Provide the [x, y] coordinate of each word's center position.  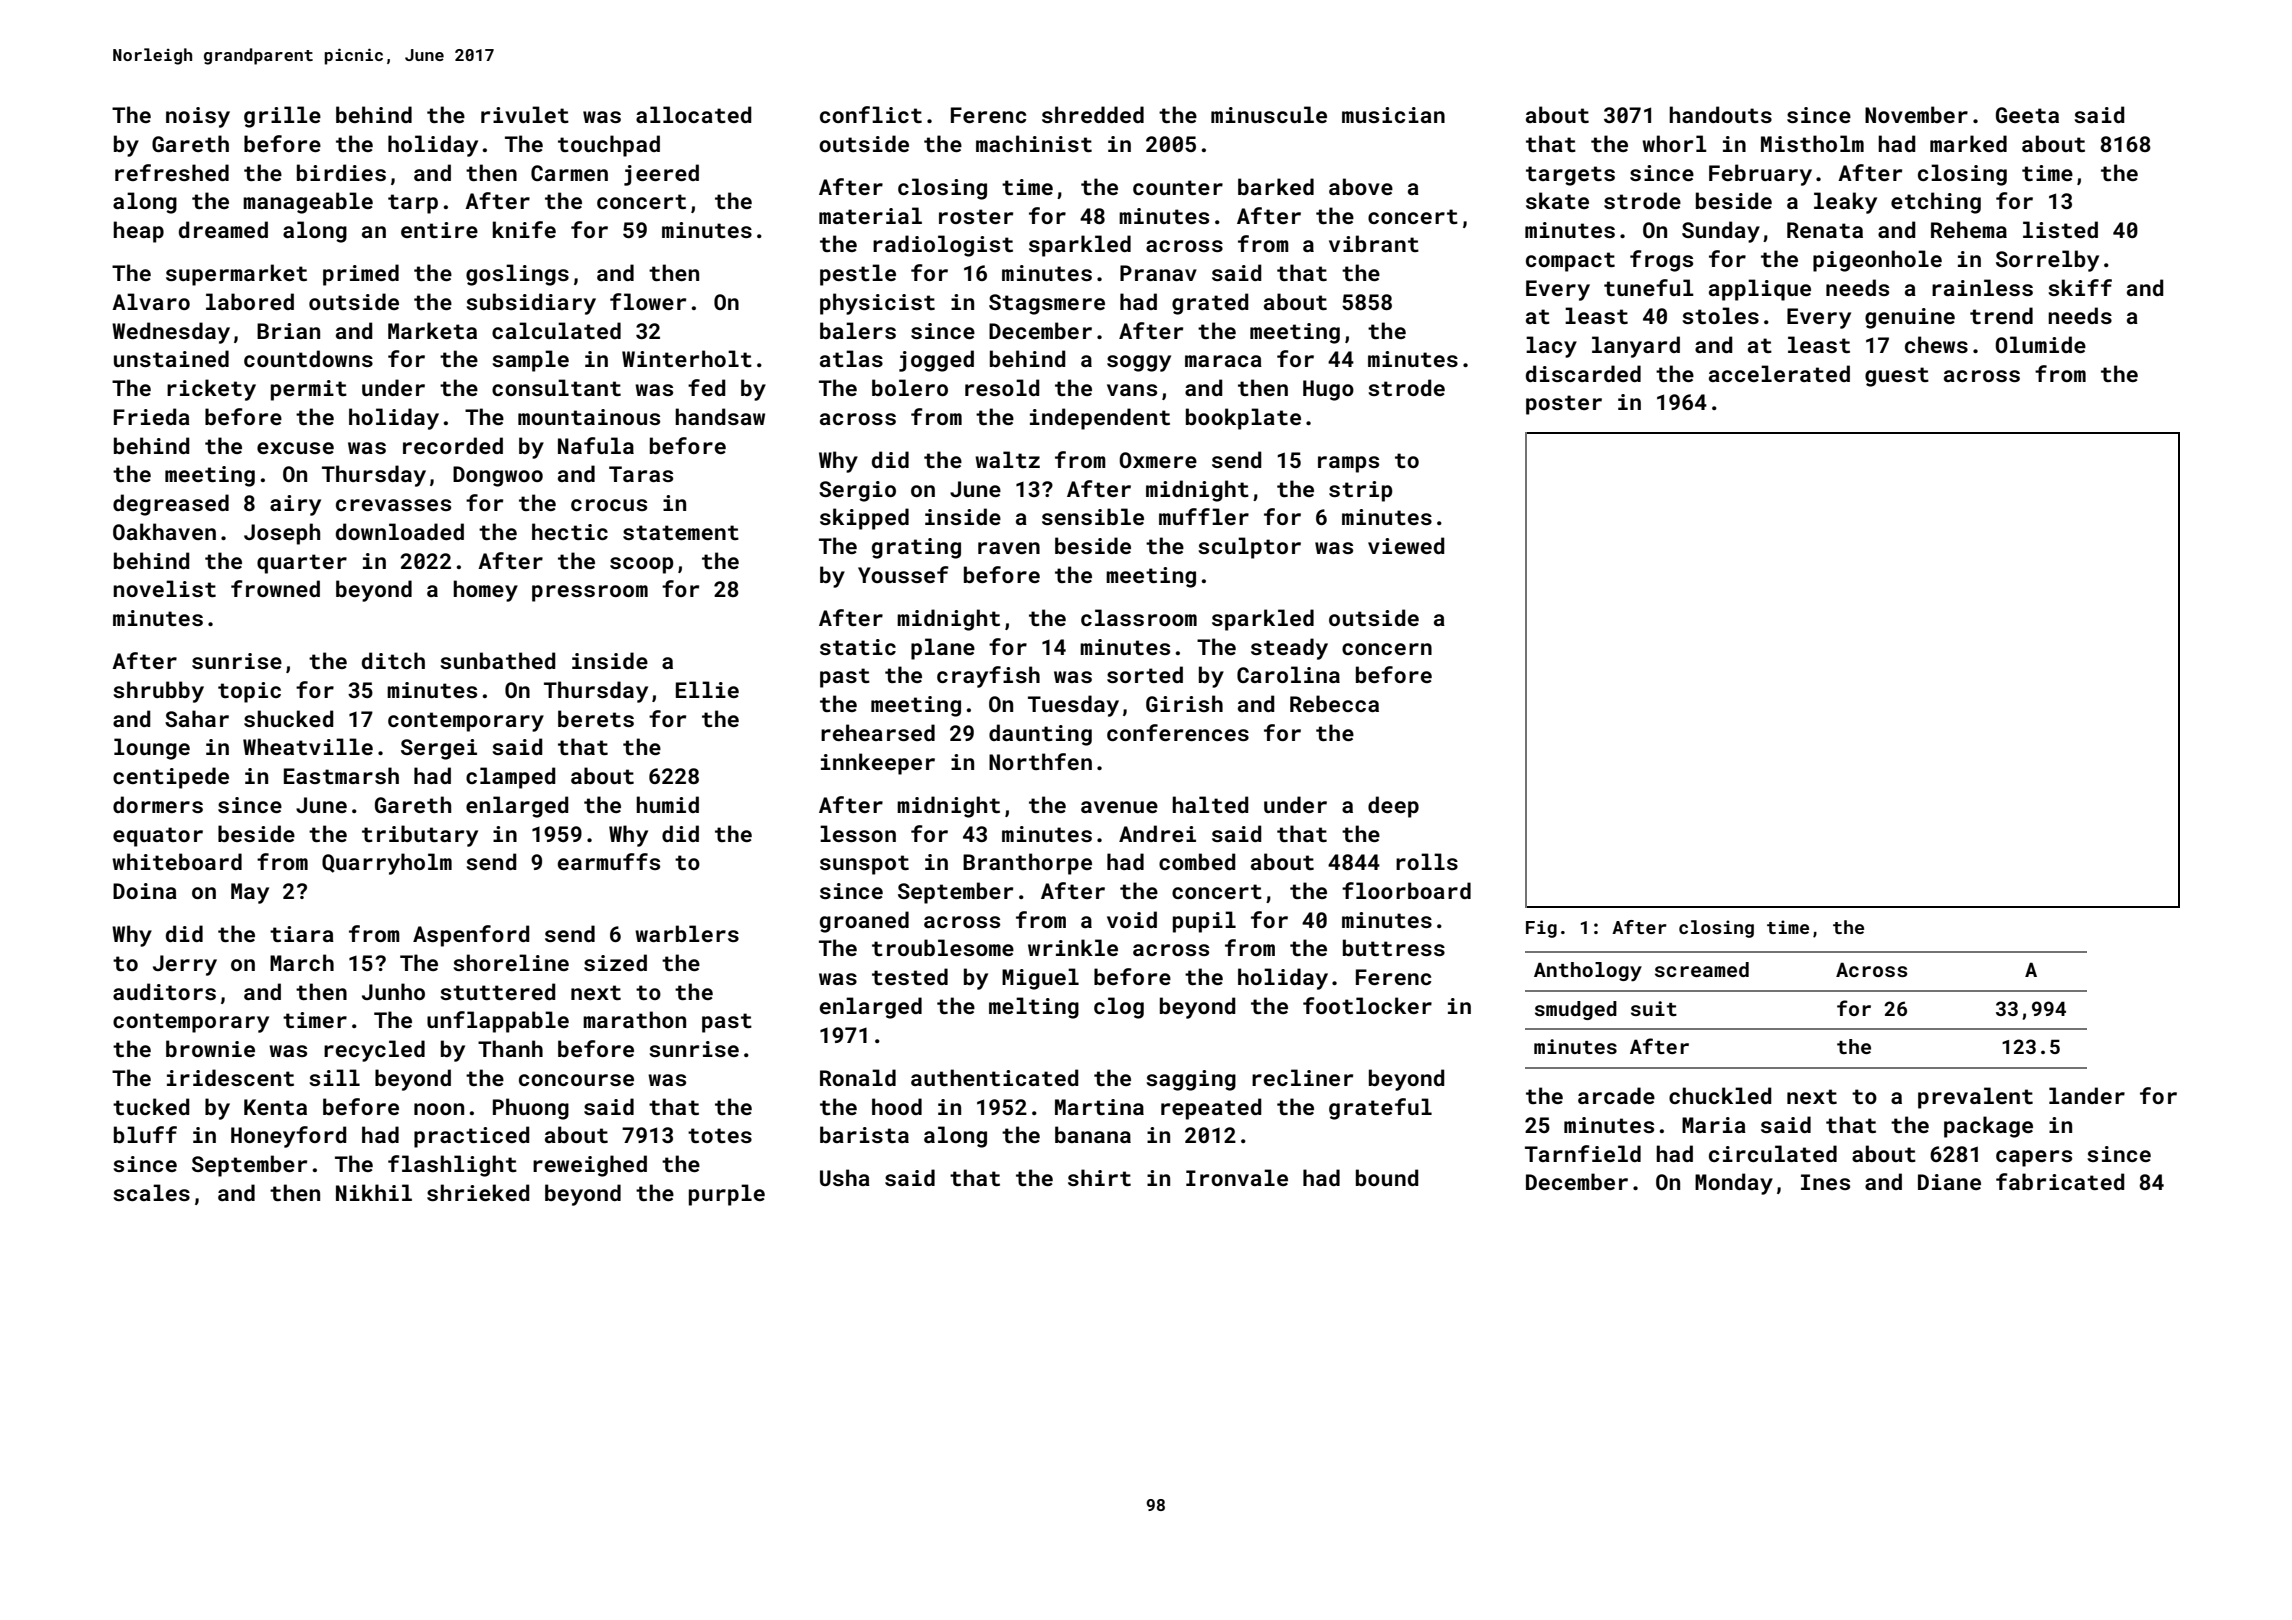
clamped [511, 778]
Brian [288, 331]
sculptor [1249, 548]
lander [2087, 1095]
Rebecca [1334, 703]
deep [1393, 807]
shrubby [158, 692]
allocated [694, 114]
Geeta [2027, 115]
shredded [1093, 114]
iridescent [230, 1077]
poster [1564, 405]
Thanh [510, 1048]
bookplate [1243, 419]
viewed [1406, 545]
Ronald [858, 1077]
